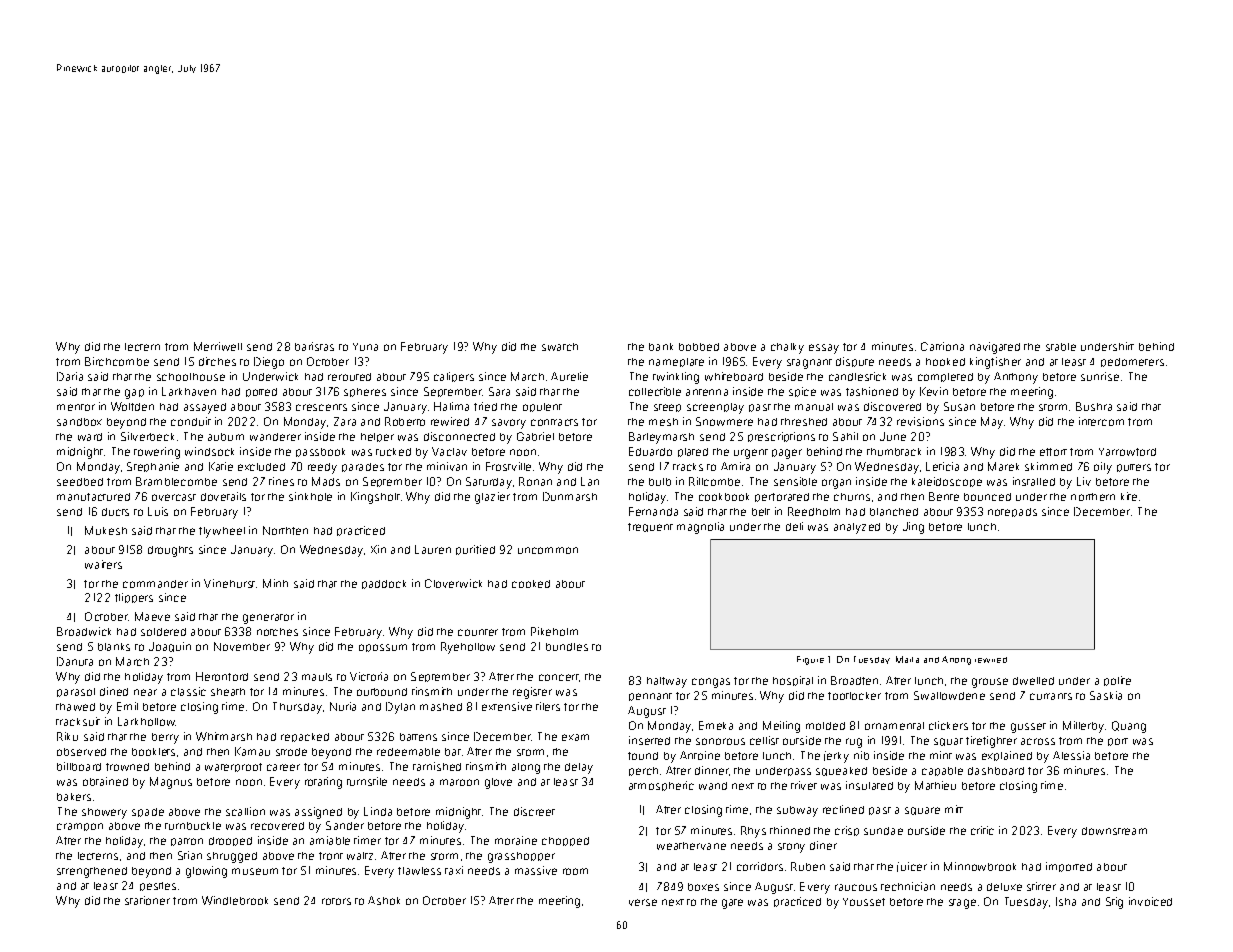 The width and height of the image is (1233, 952). What do you see at coordinates (700, 755) in the image?
I see `Antoine` at bounding box center [700, 755].
